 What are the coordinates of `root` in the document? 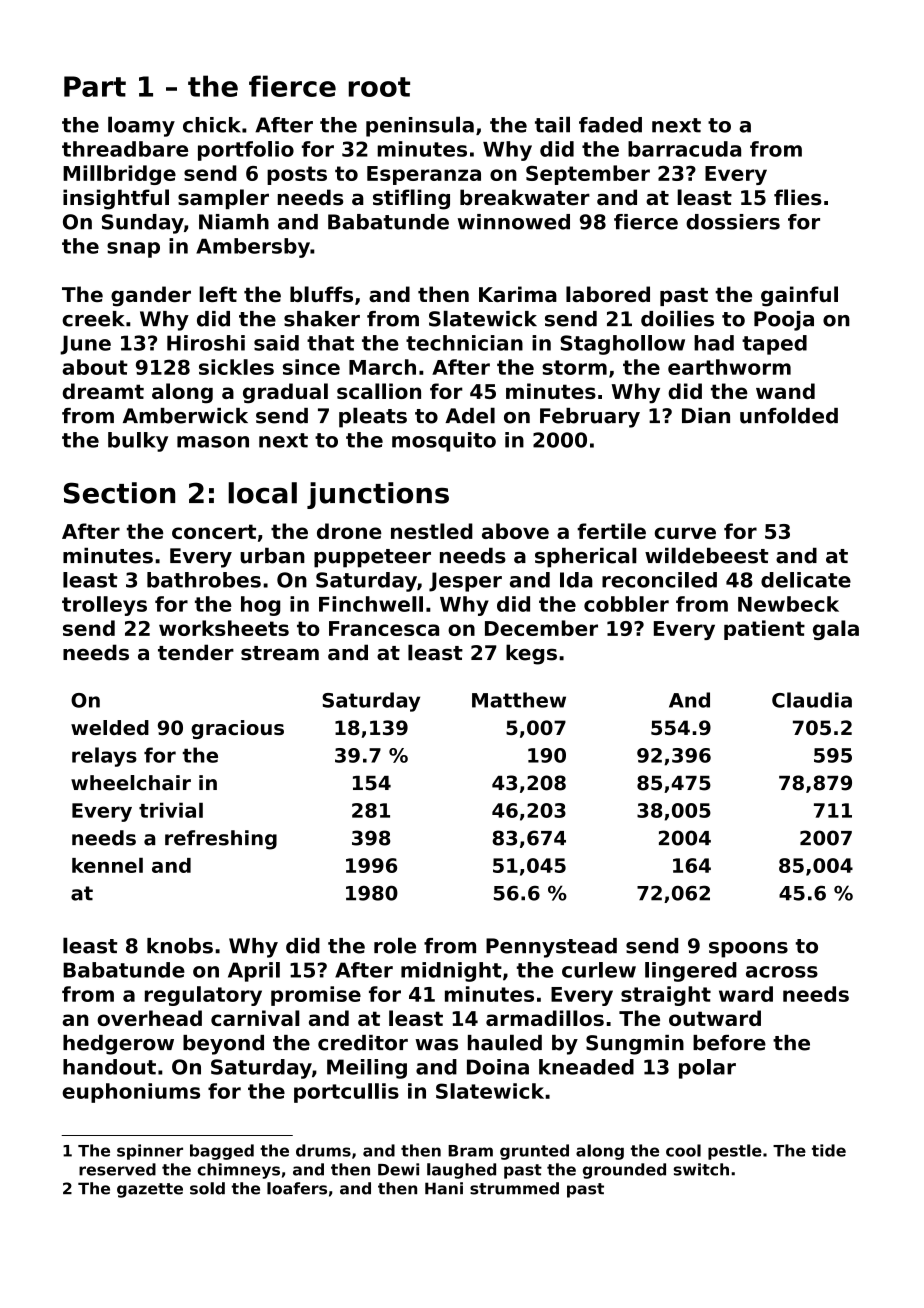 It's located at (379, 87).
